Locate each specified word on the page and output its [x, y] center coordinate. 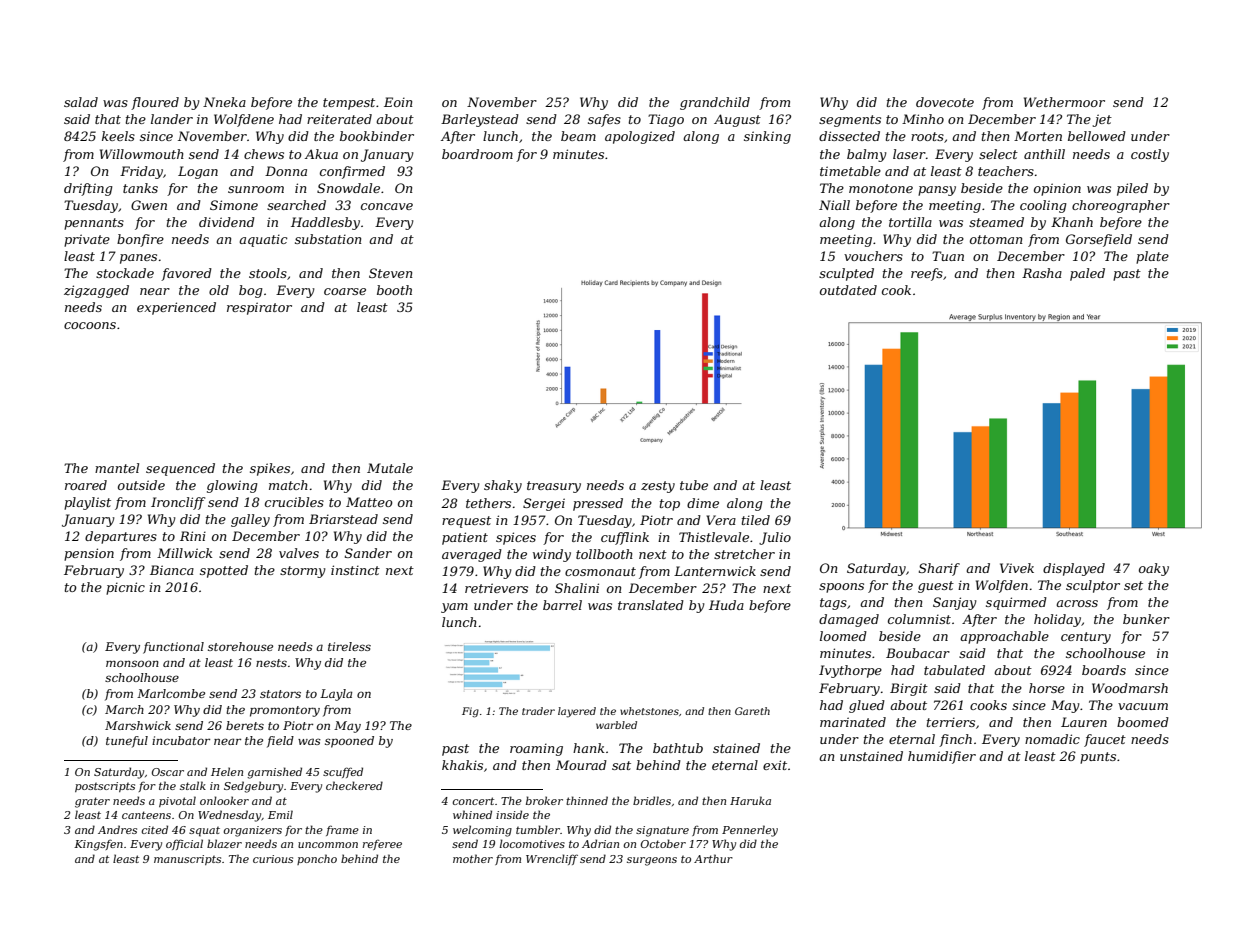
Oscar [168, 772]
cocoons [90, 325]
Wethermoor [1064, 102]
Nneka [224, 102]
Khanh [1072, 222]
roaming [536, 749]
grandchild [715, 103]
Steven [391, 273]
